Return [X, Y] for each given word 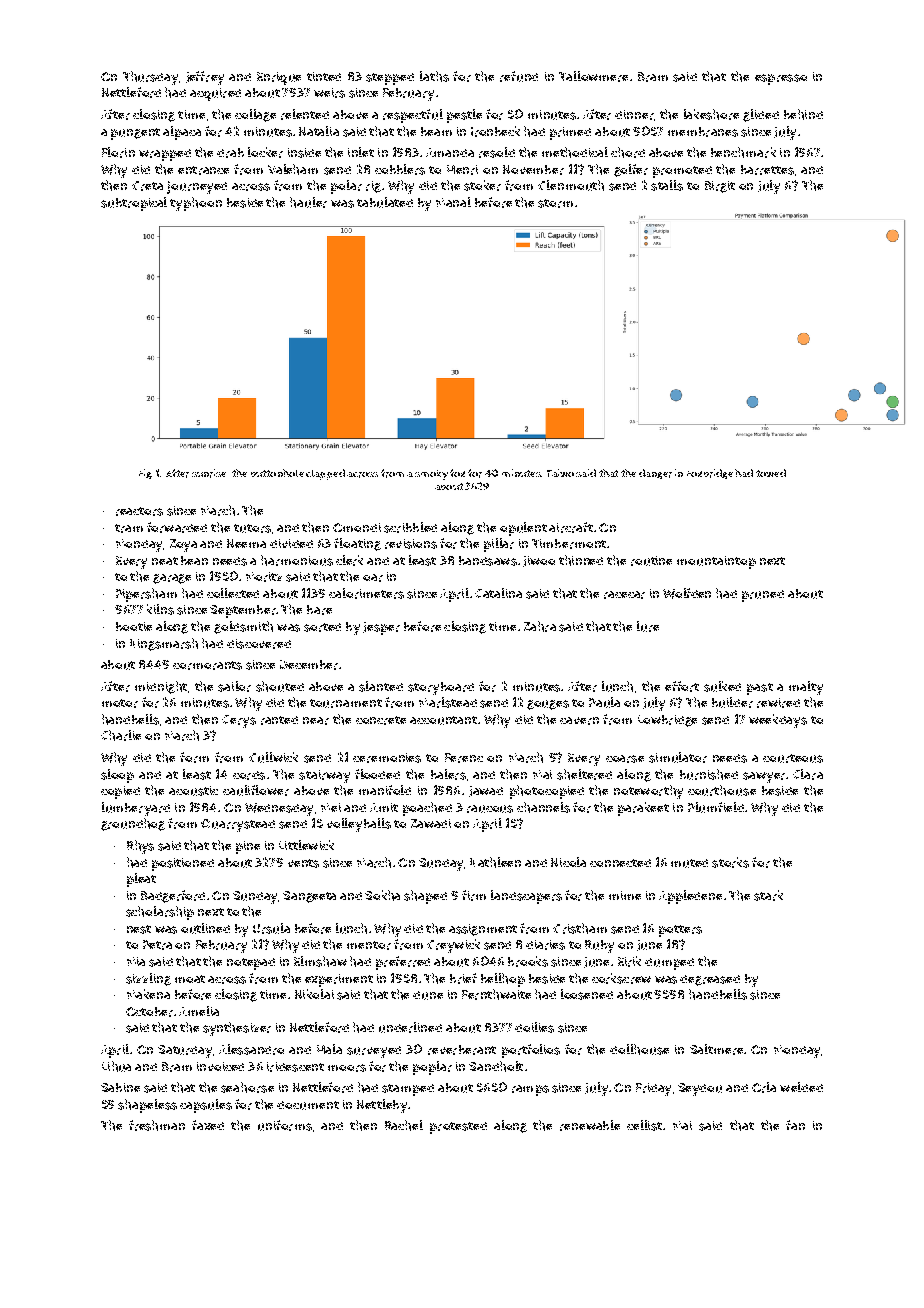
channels [543, 807]
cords [249, 775]
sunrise [209, 473]
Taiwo [560, 473]
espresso [781, 79]
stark [768, 895]
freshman [157, 1125]
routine [651, 561]
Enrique [279, 78]
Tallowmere [593, 76]
